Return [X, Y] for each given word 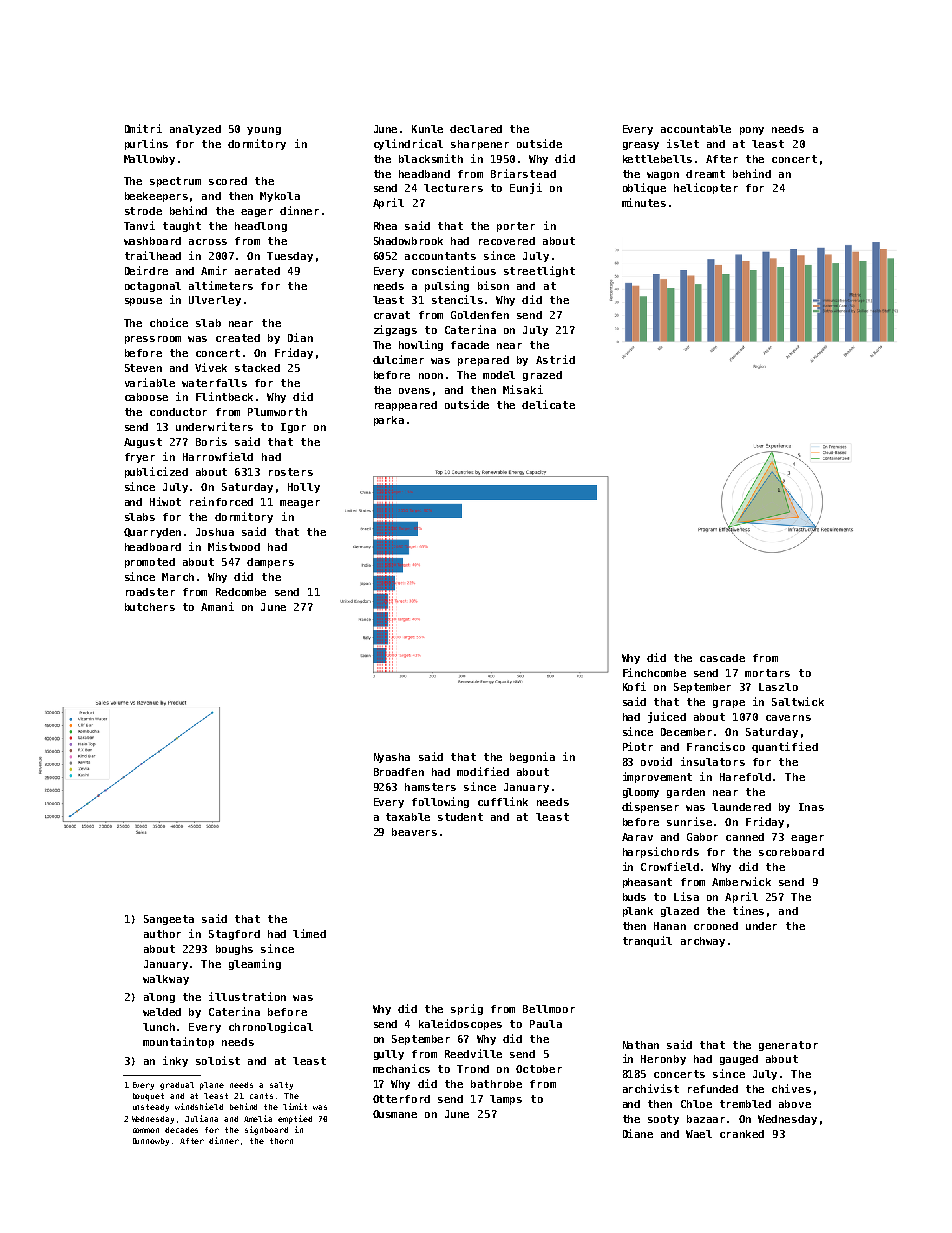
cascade [722, 658]
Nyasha [392, 758]
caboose [146, 397]
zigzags [395, 330]
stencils [457, 299]
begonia [532, 757]
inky [175, 1061]
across [208, 242]
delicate [548, 404]
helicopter [706, 188]
